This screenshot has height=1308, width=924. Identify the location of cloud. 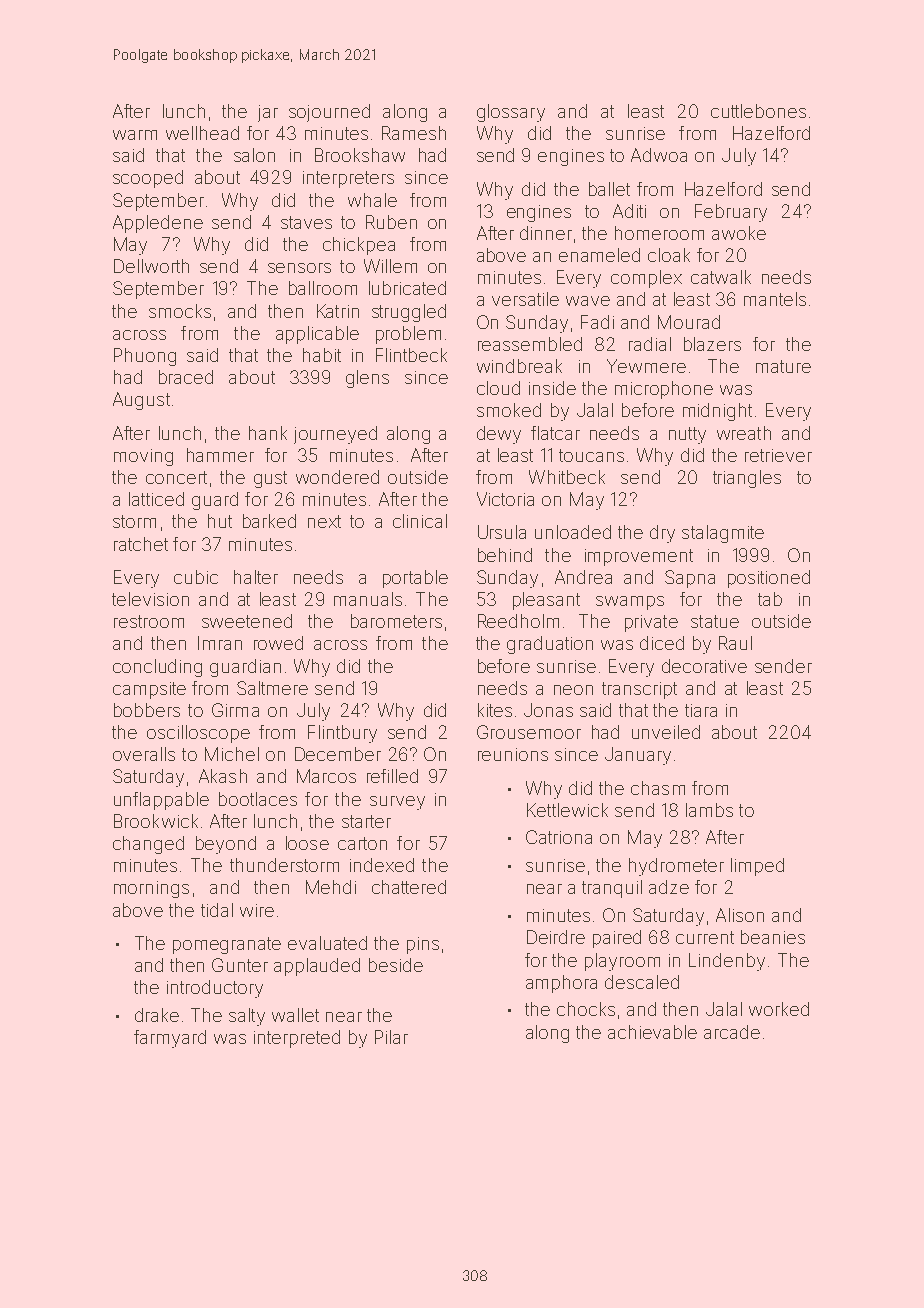
(498, 388).
